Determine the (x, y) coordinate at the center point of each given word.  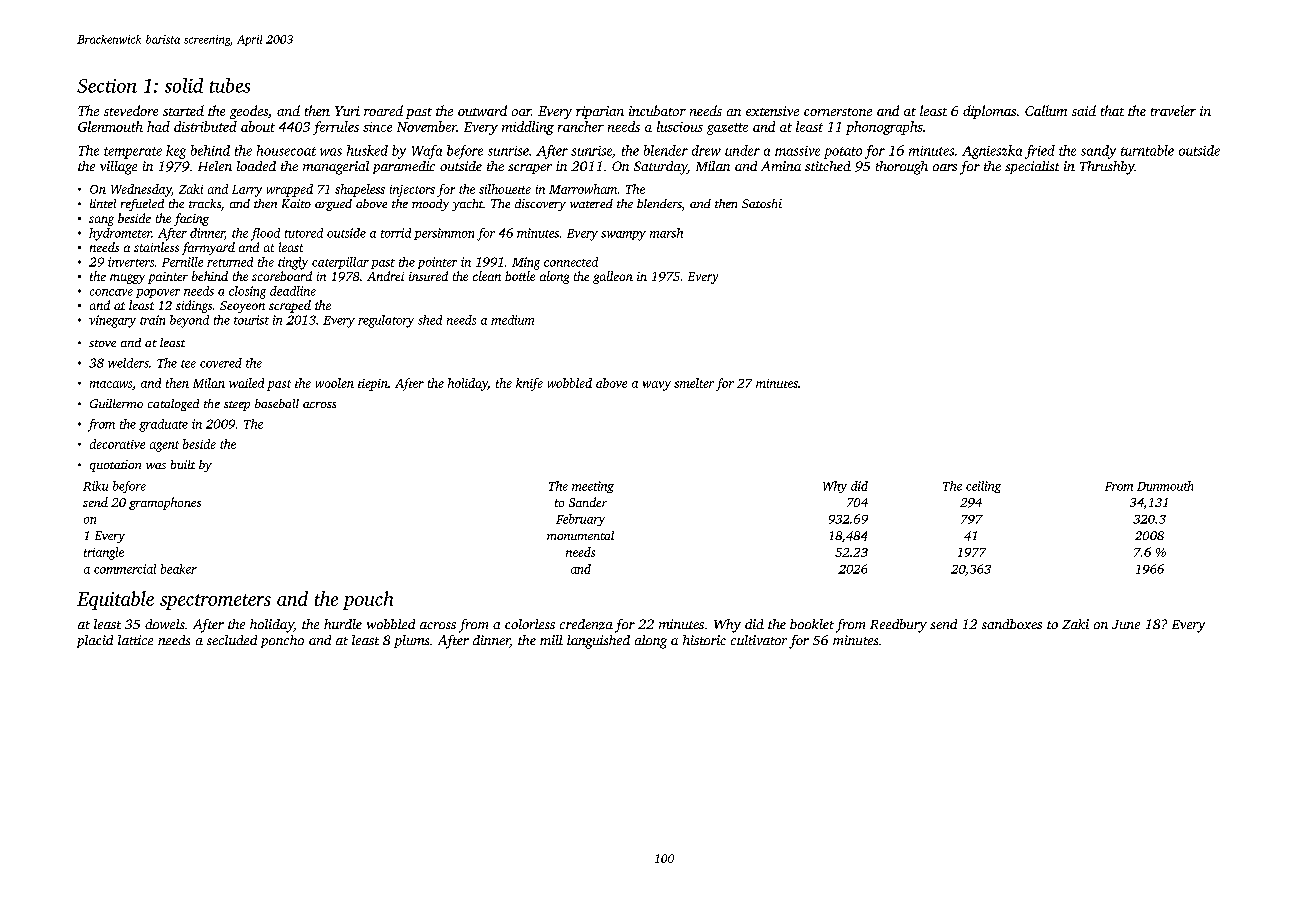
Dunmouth (1165, 486)
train (152, 320)
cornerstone (838, 112)
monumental (580, 535)
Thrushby (1107, 168)
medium (512, 320)
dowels (165, 624)
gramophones (165, 503)
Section (107, 86)
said (1084, 110)
